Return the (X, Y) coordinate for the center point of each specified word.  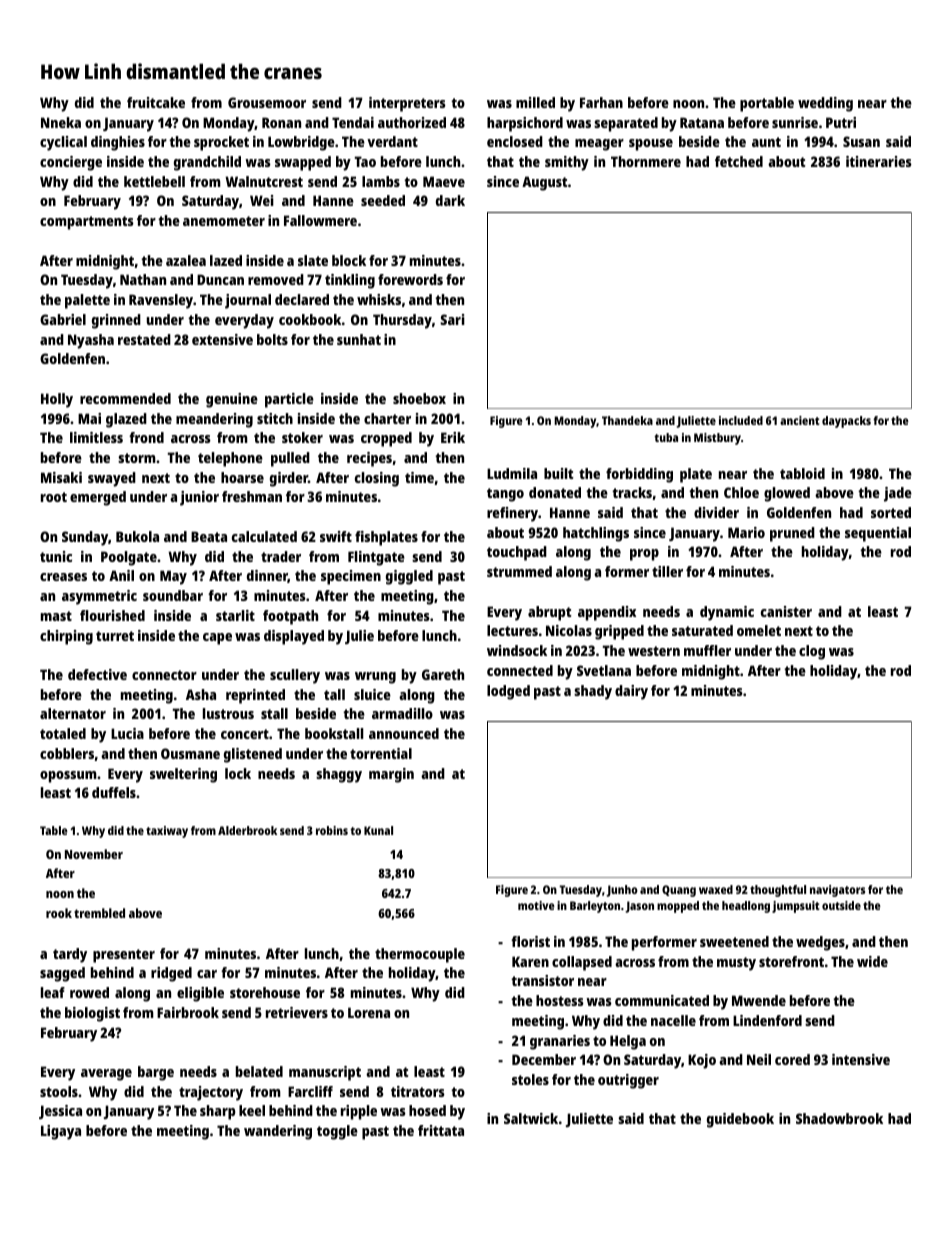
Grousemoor (267, 102)
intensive (861, 1059)
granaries (560, 1042)
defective (97, 674)
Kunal (378, 830)
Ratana (702, 122)
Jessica (60, 1112)
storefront (791, 961)
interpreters (407, 104)
